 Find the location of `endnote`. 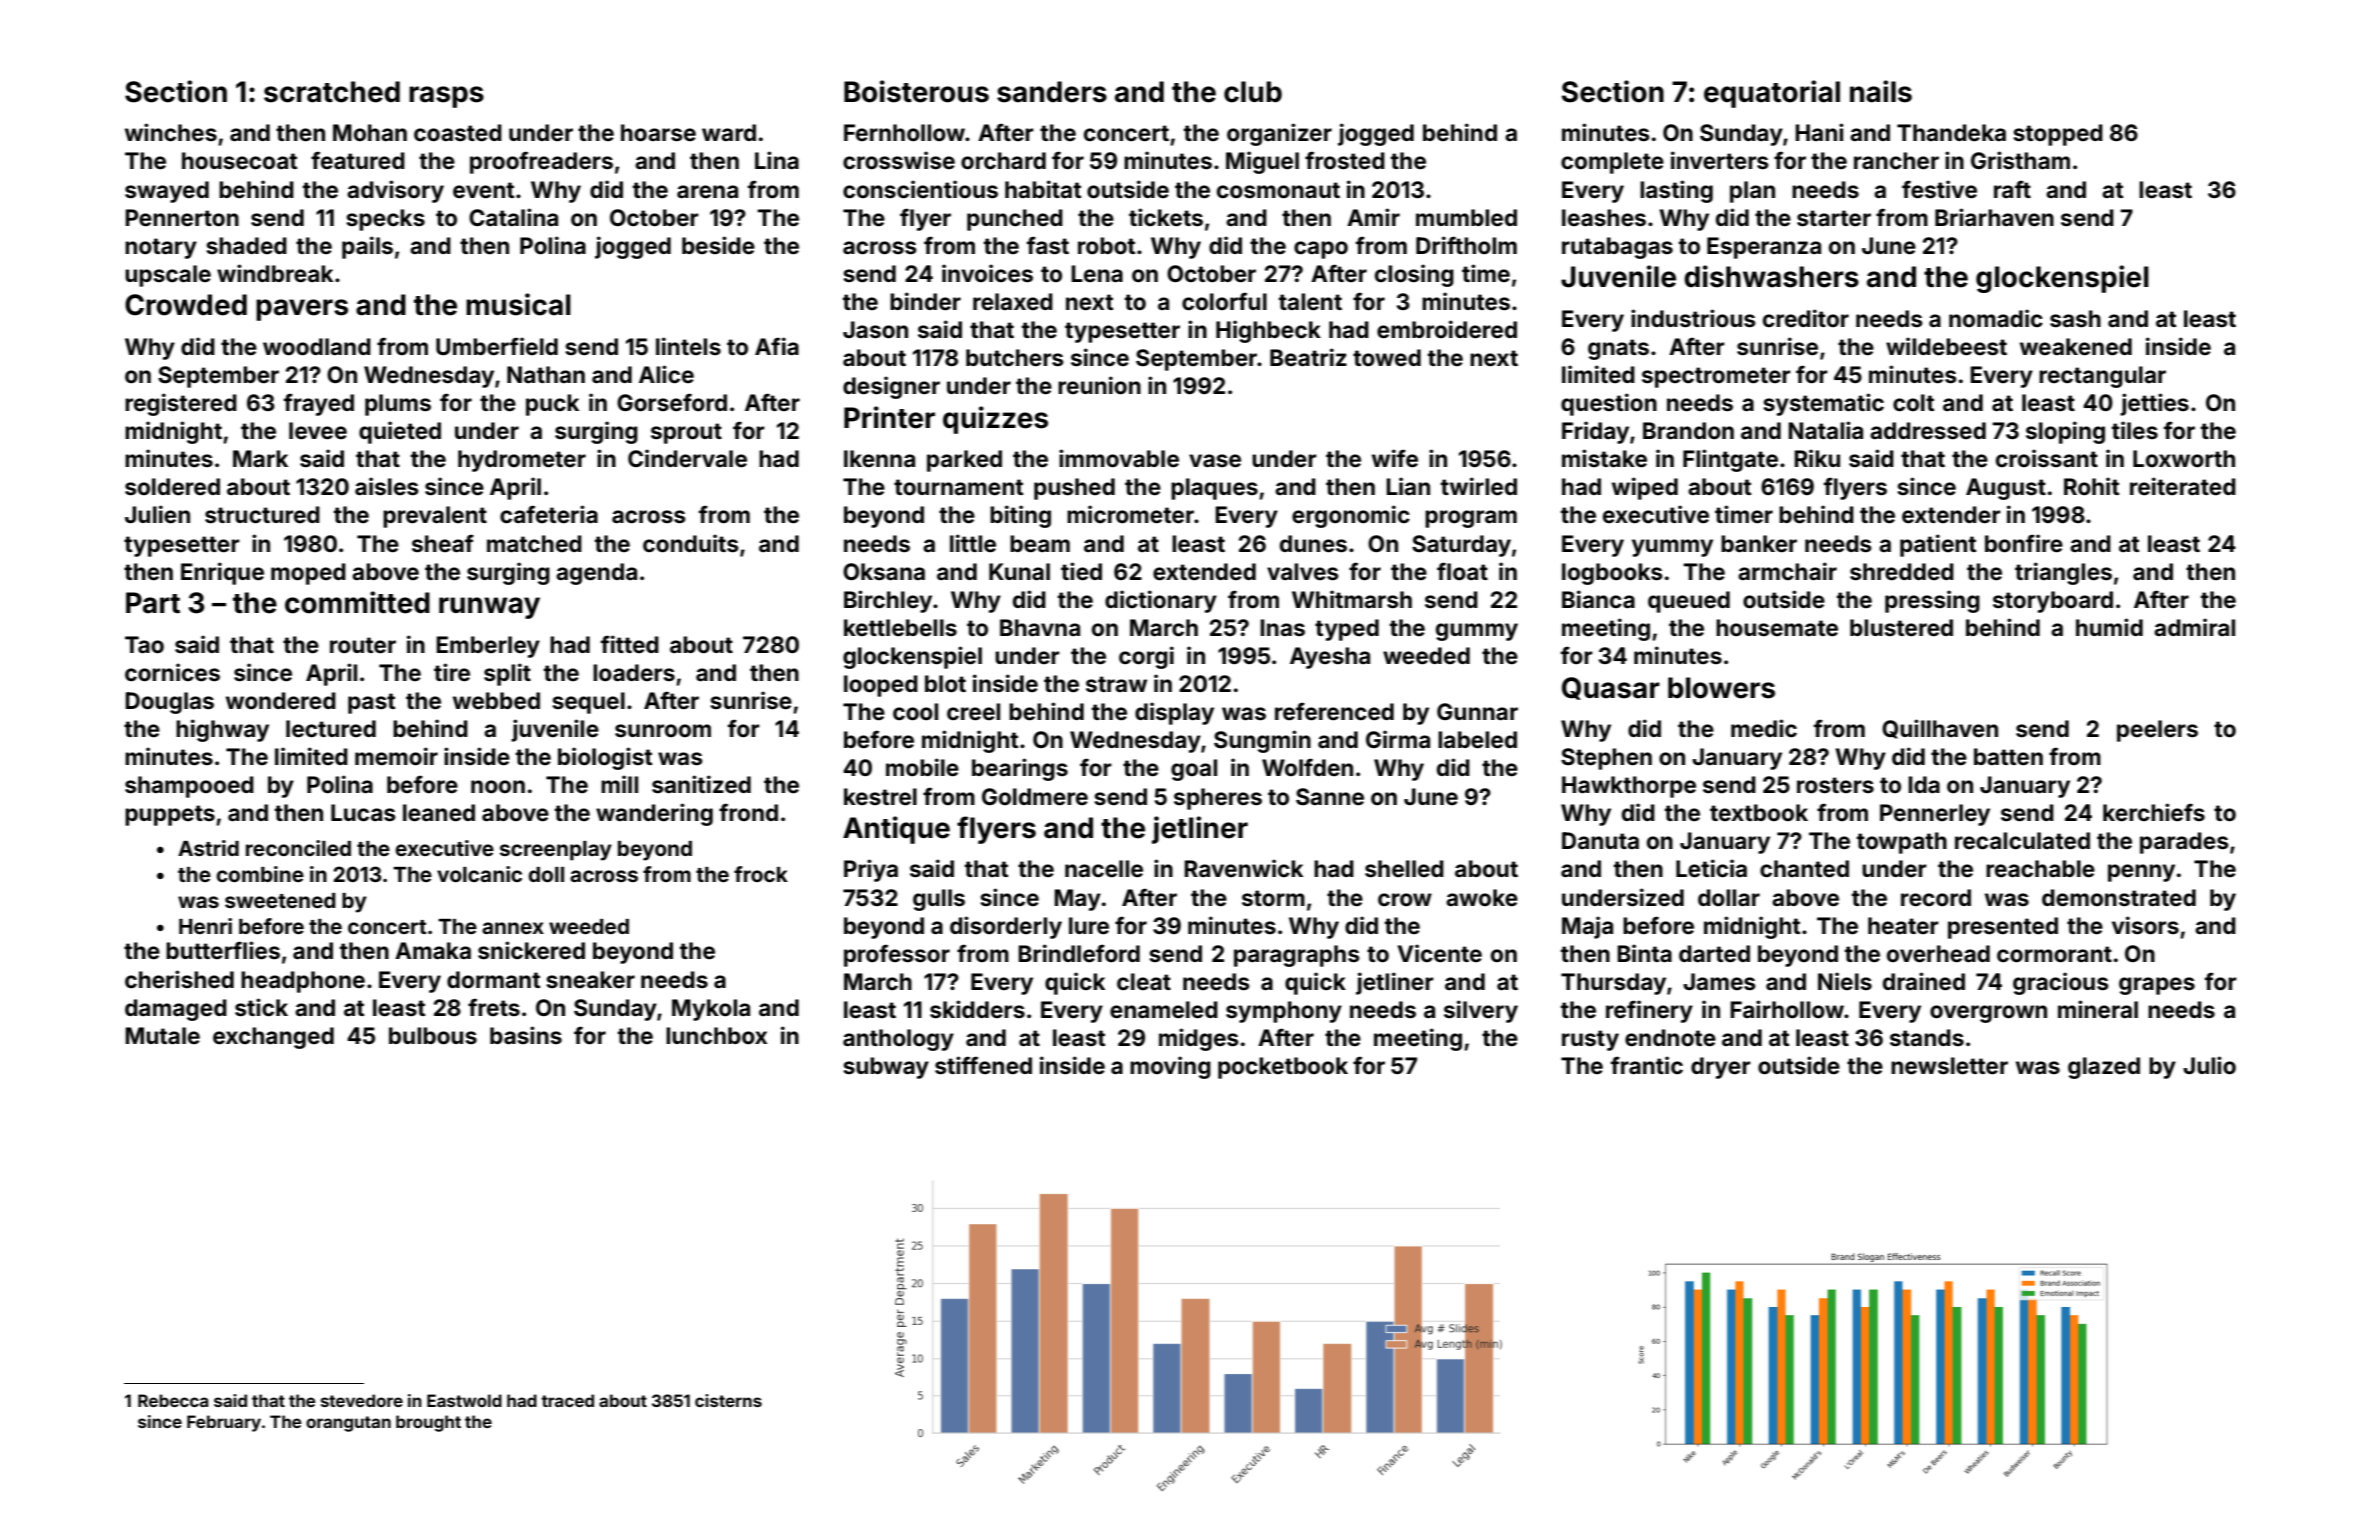

endnote is located at coordinates (1670, 1038).
